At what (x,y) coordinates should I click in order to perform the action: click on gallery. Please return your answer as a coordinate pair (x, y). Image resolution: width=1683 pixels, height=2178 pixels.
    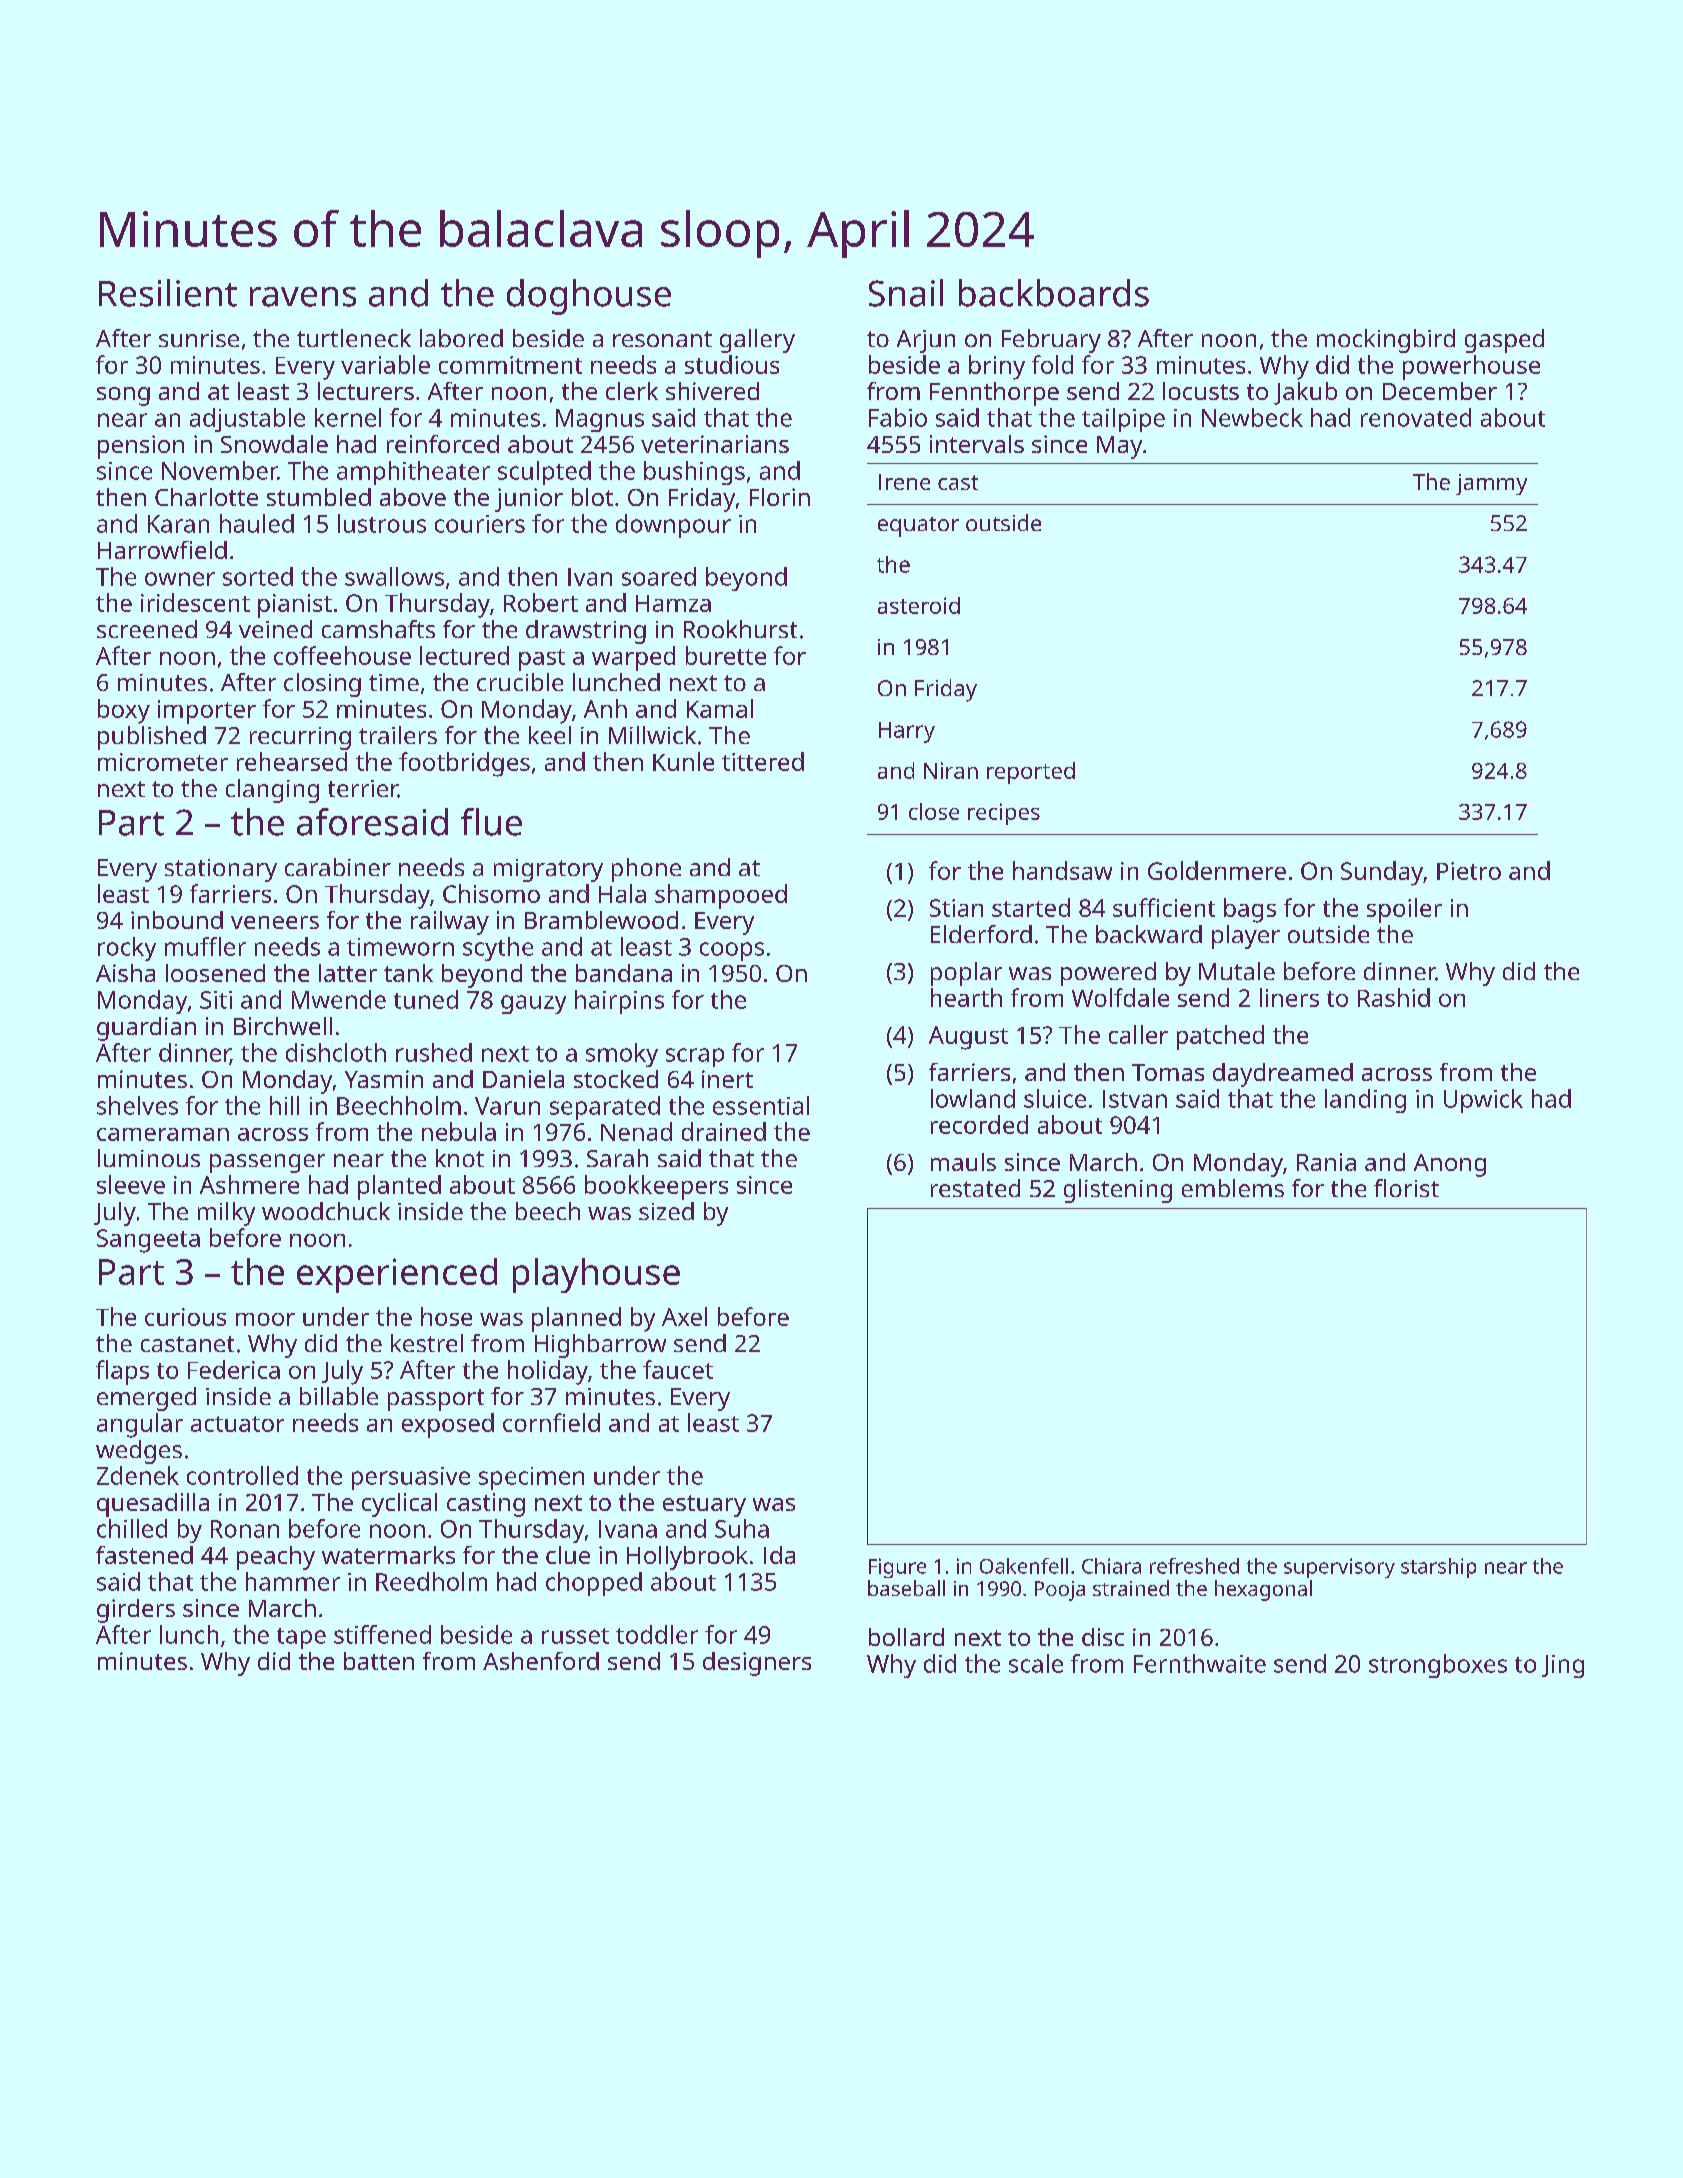
    Looking at the image, I should click on (757, 341).
